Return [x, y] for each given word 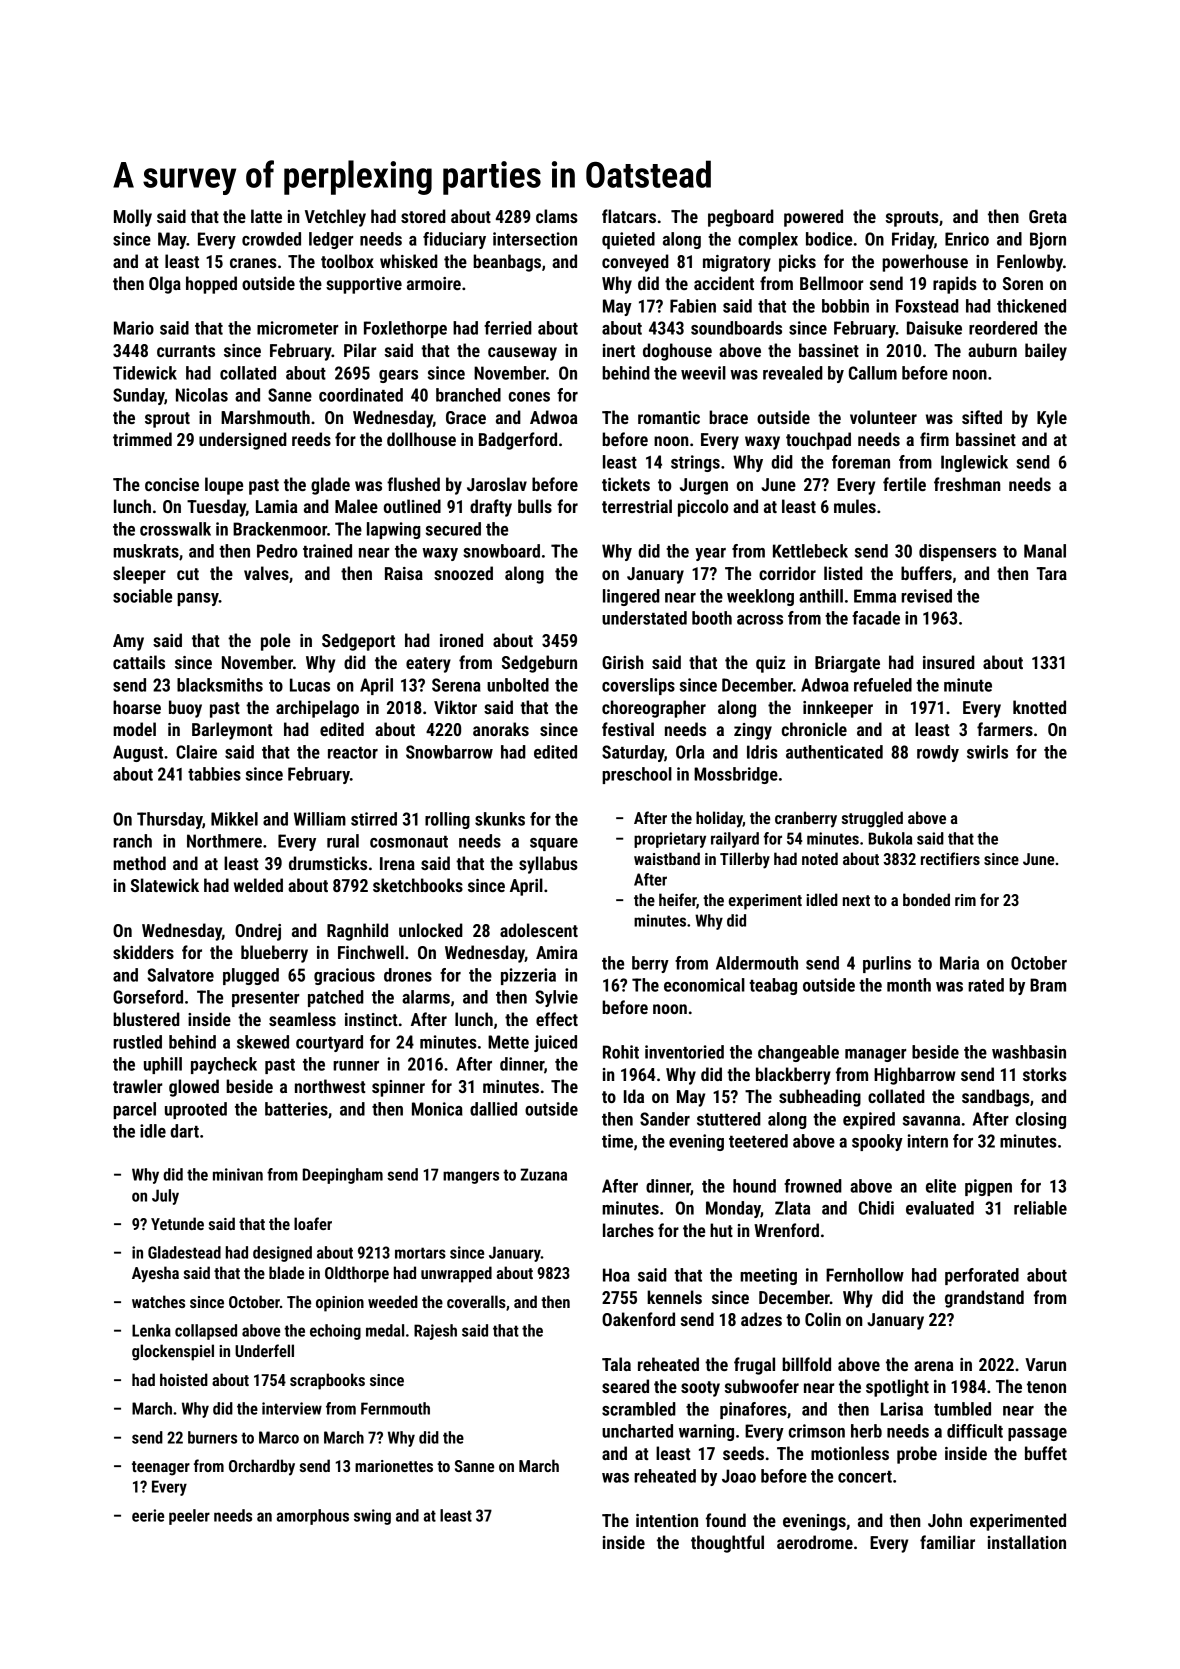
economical [704, 985]
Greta [1048, 216]
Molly [133, 218]
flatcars [629, 216]
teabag [773, 986]
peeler [189, 1517]
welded [258, 885]
